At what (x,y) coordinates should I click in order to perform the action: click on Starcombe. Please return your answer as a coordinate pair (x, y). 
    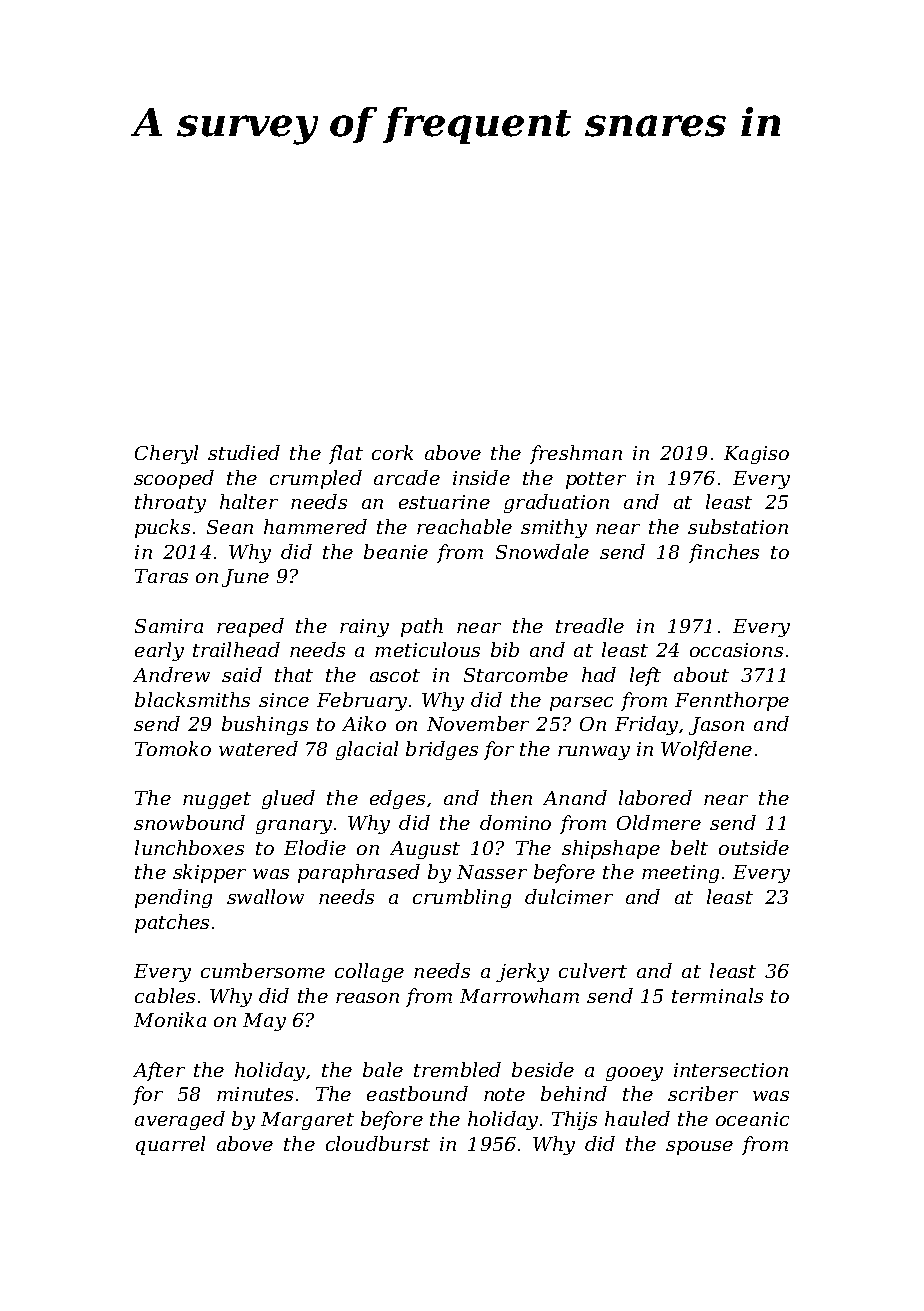
    Looking at the image, I should click on (516, 674).
